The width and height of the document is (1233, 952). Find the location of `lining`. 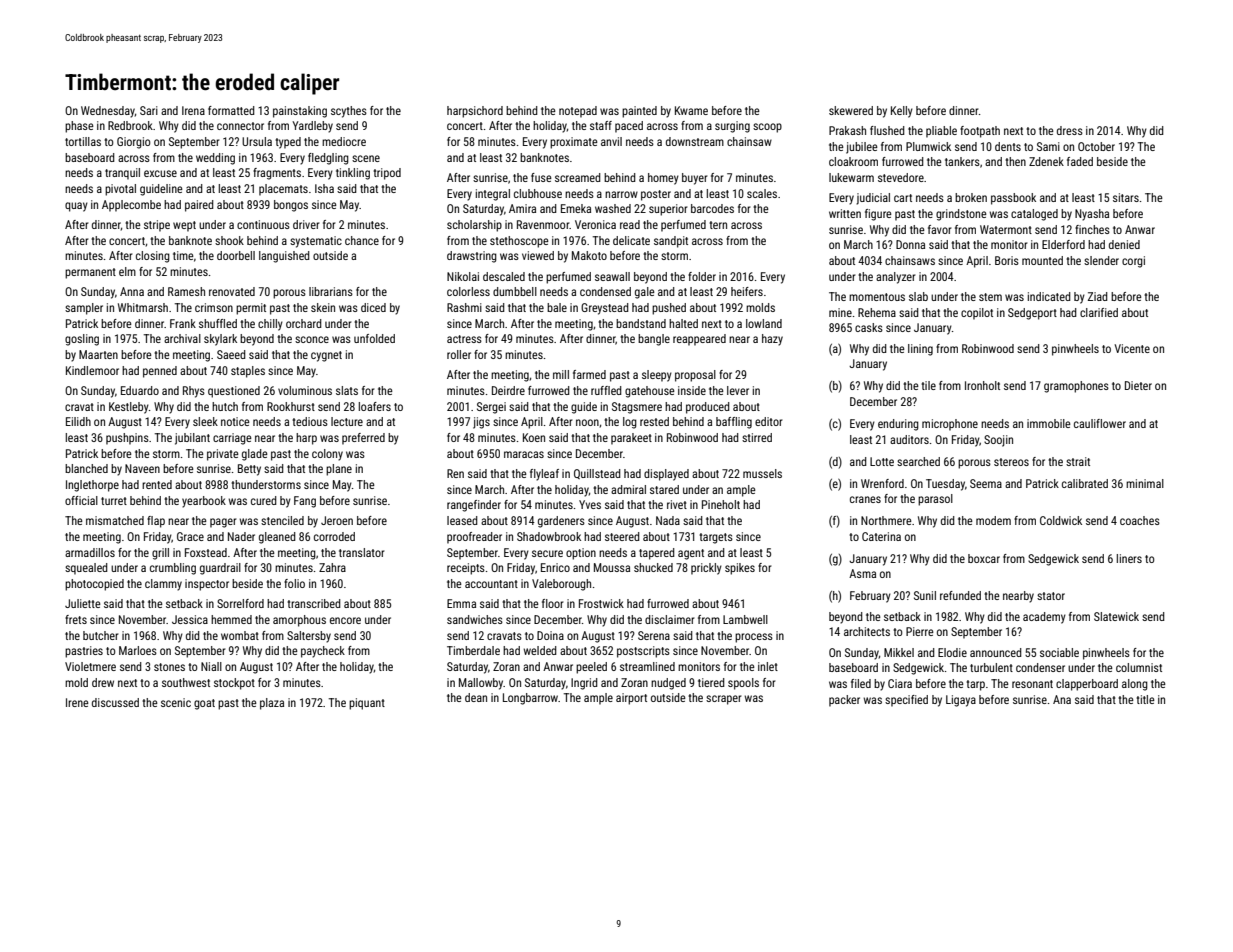

lining is located at coordinates (920, 350).
